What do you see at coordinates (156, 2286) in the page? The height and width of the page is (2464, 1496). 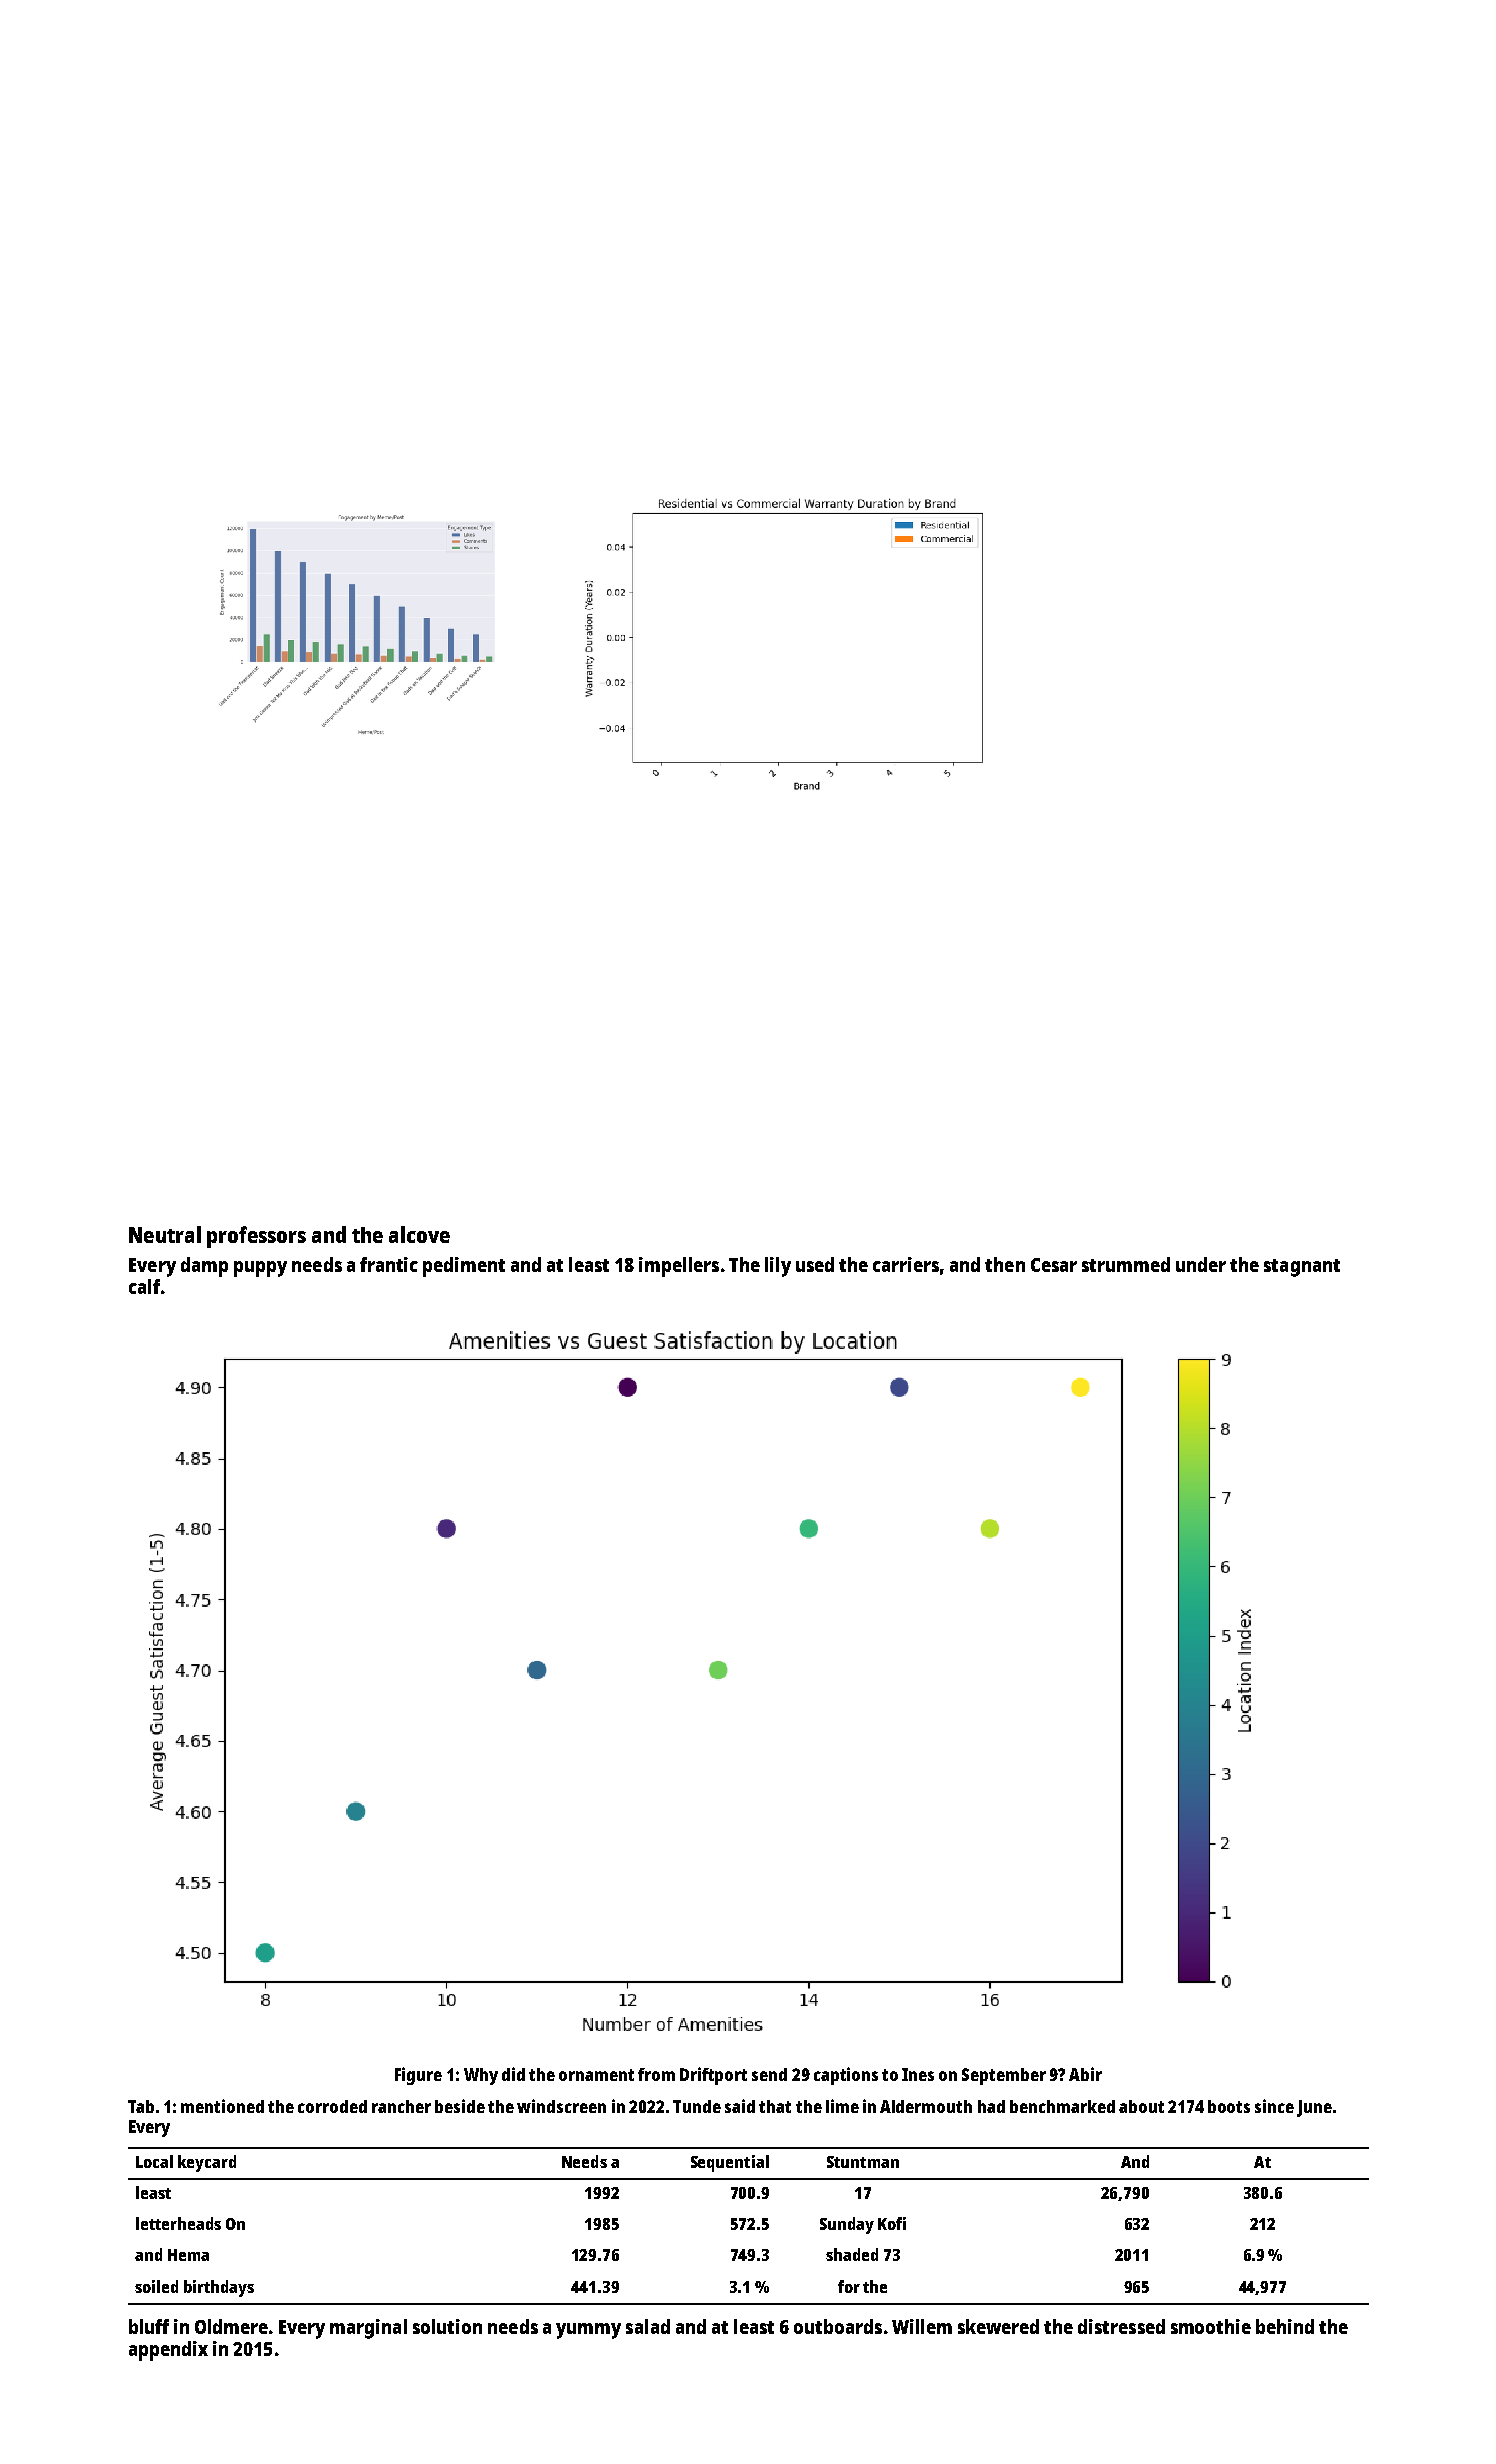 I see `soiled` at bounding box center [156, 2286].
